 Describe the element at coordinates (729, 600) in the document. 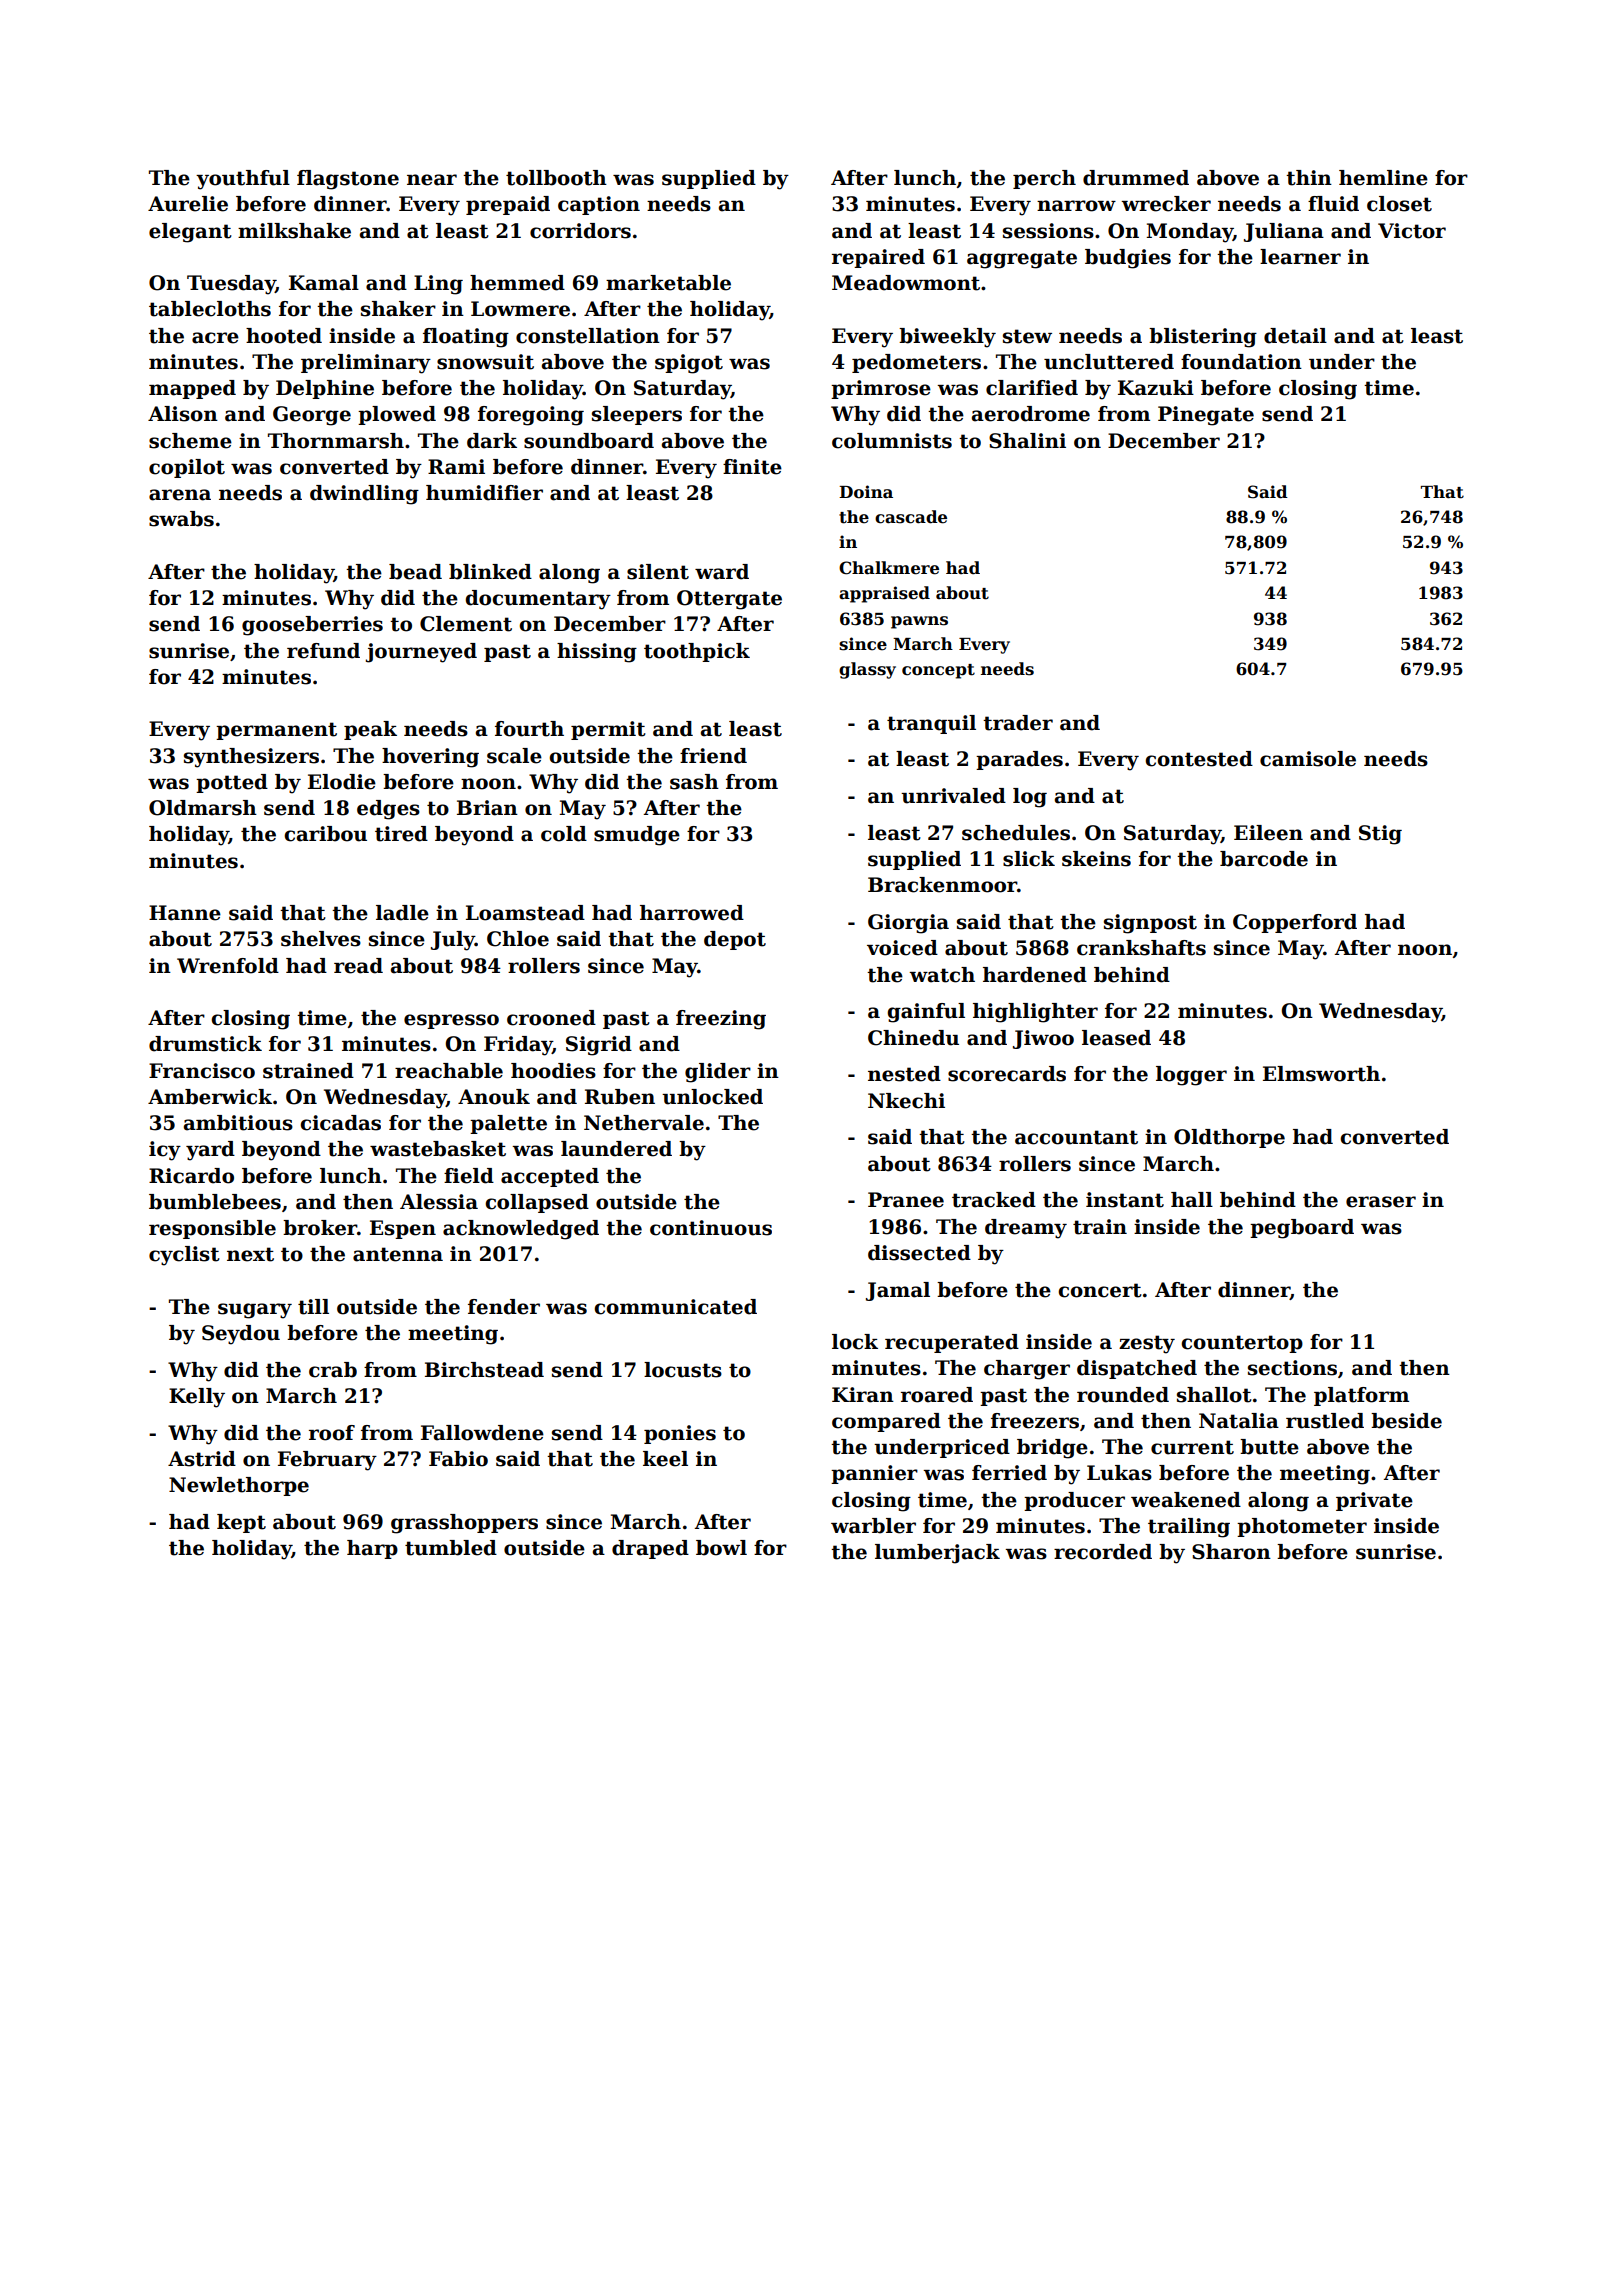

I see `Ottergate` at that location.
